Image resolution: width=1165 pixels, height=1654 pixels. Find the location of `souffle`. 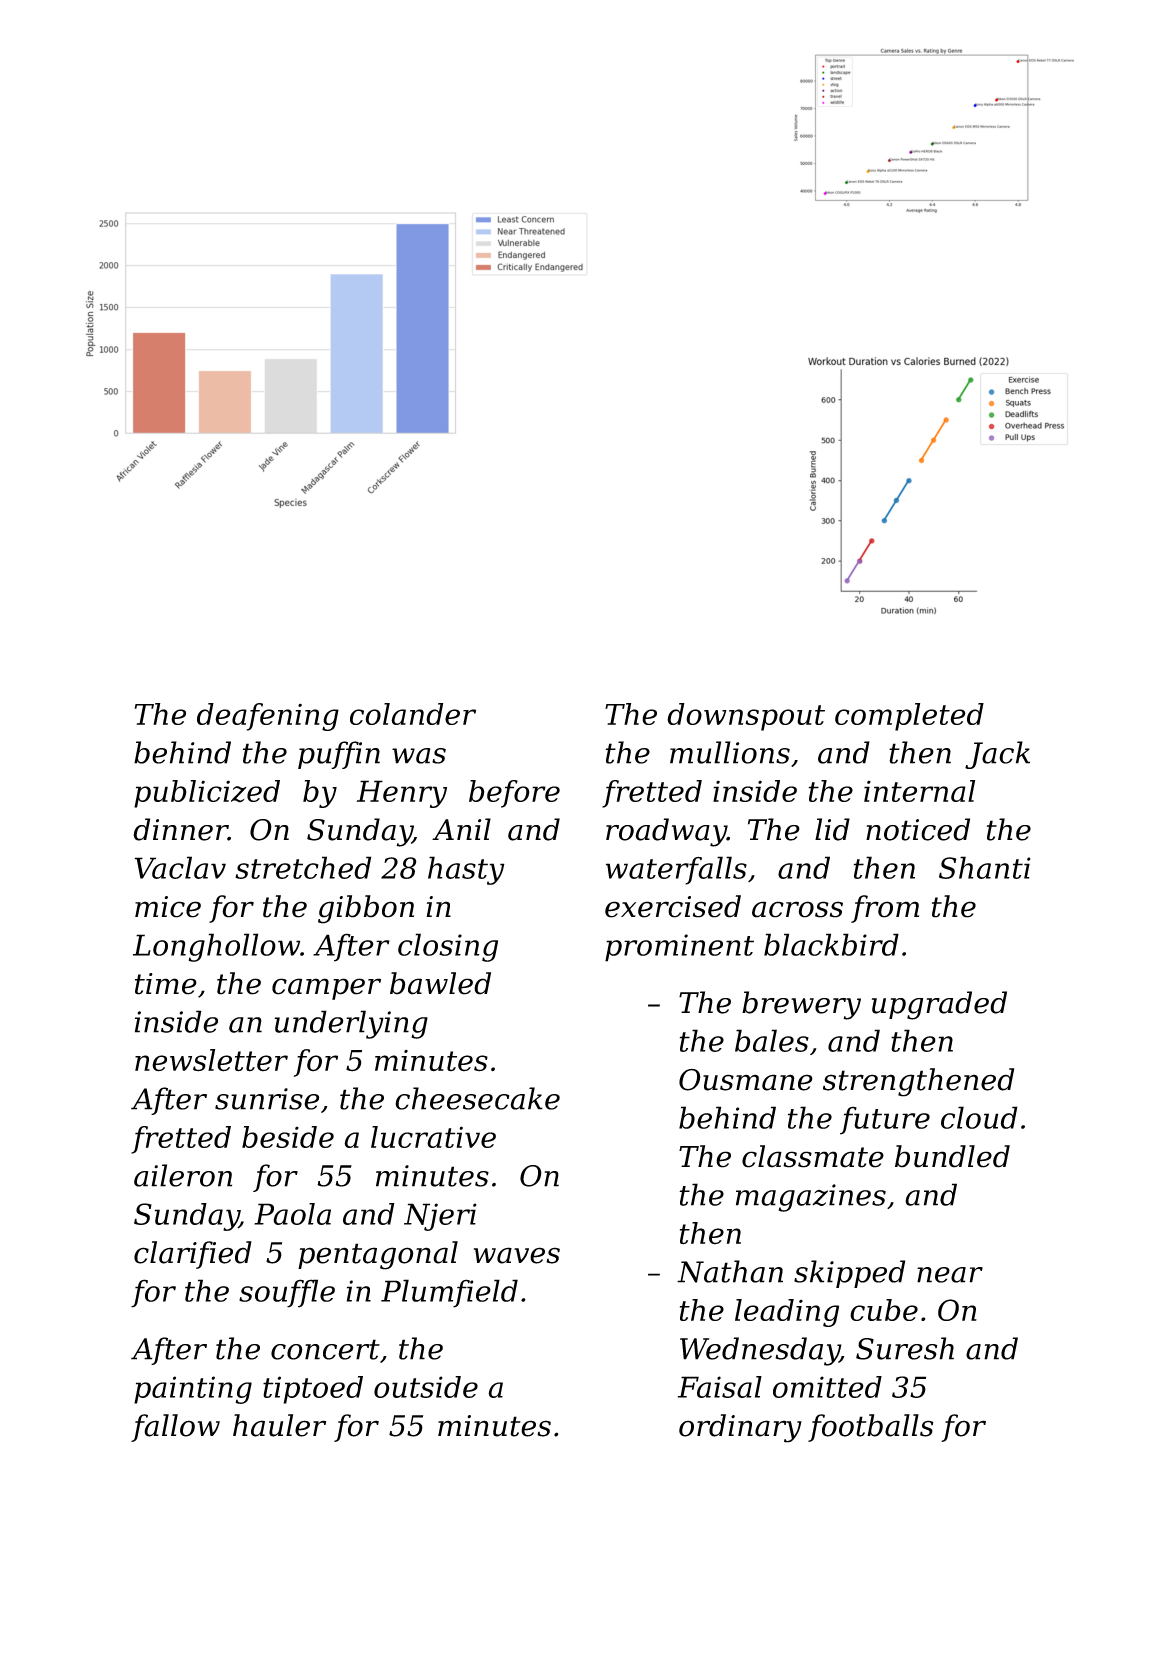

souffle is located at coordinates (287, 1293).
